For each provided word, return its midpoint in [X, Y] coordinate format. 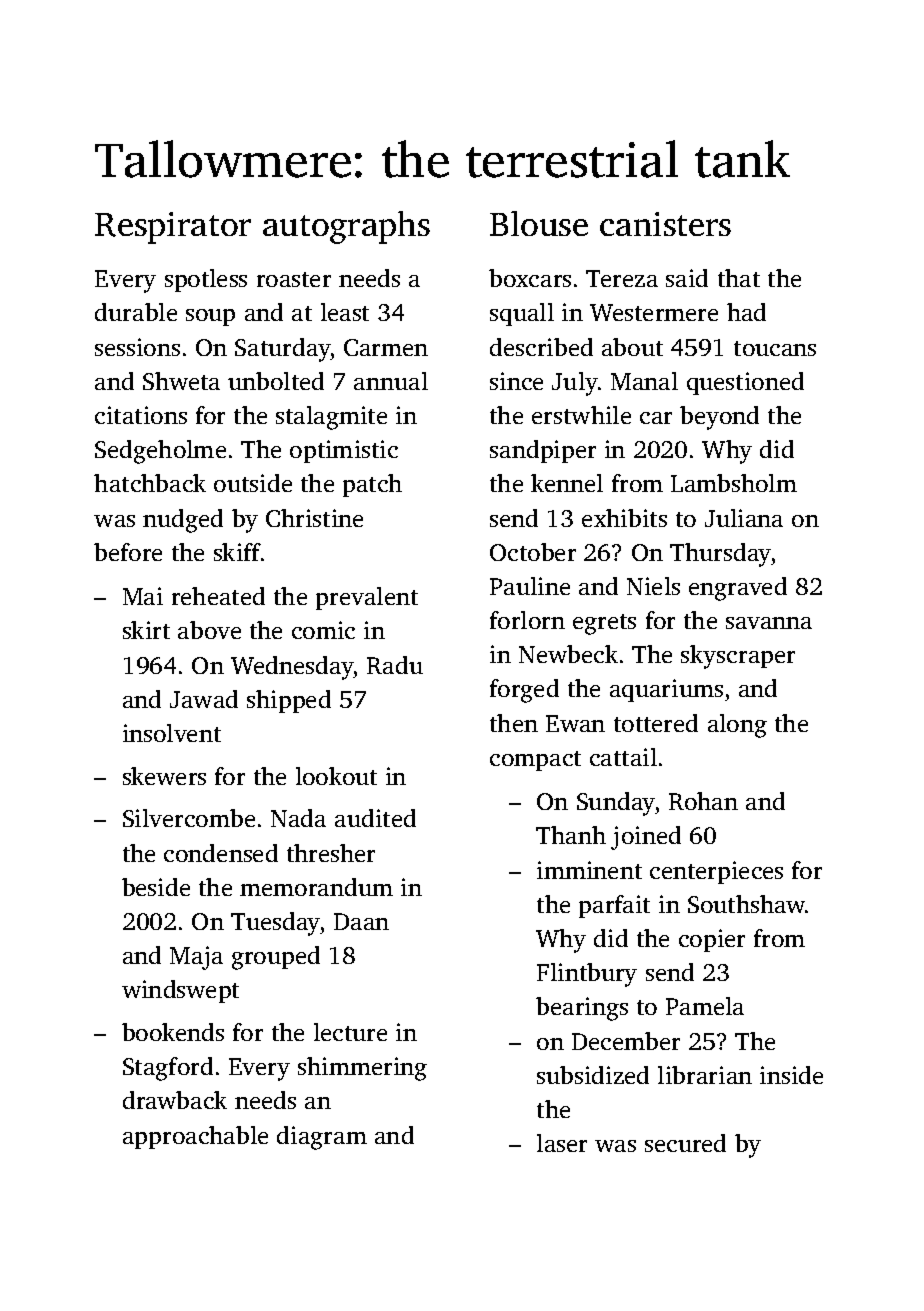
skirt [146, 630]
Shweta [181, 381]
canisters [665, 224]
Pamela [705, 1006]
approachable [195, 1137]
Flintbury [587, 975]
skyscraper [738, 657]
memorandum [316, 887]
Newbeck [568, 654]
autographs [346, 227]
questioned [745, 383]
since [516, 381]
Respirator [173, 228]
